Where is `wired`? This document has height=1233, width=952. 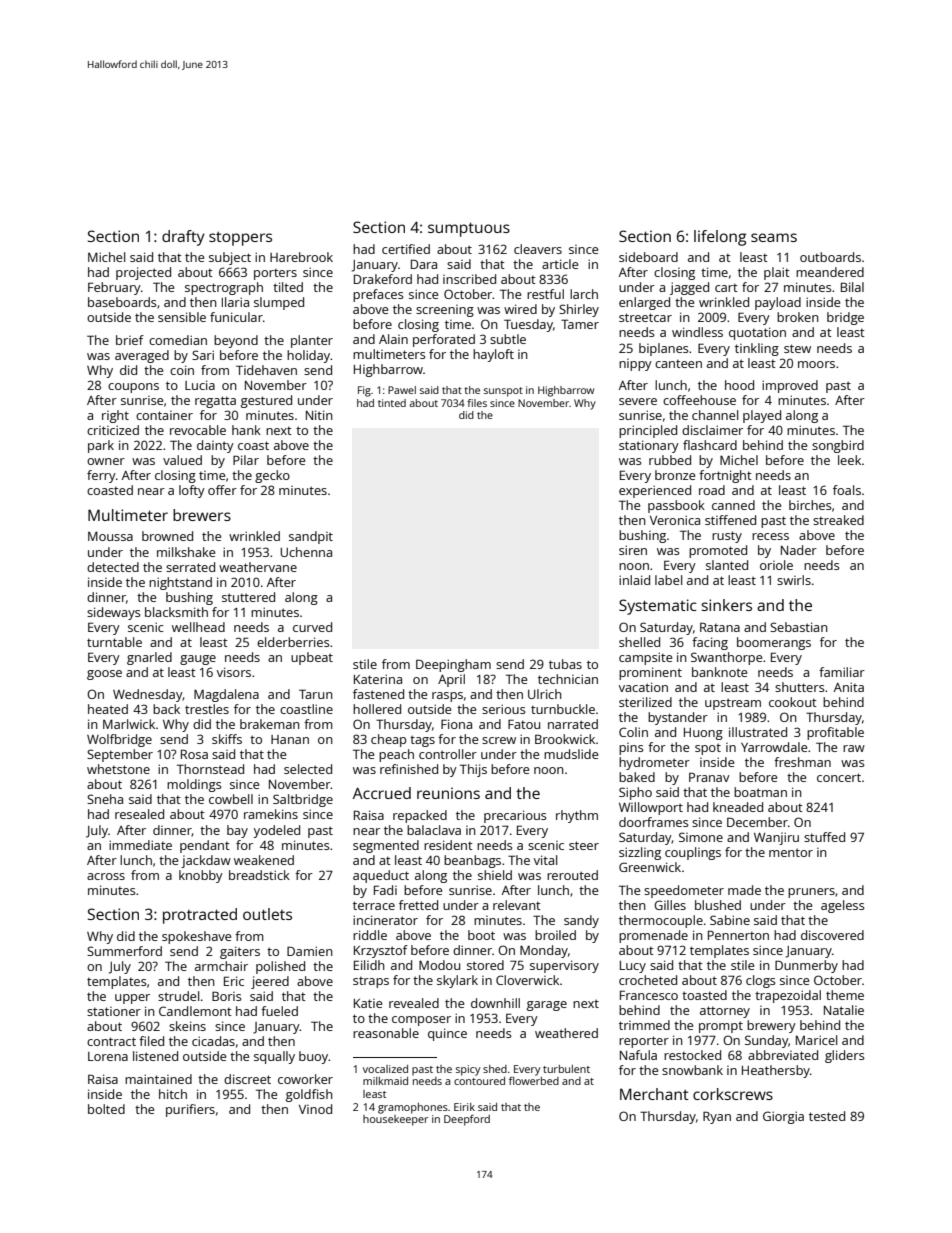 wired is located at coordinates (520, 309).
